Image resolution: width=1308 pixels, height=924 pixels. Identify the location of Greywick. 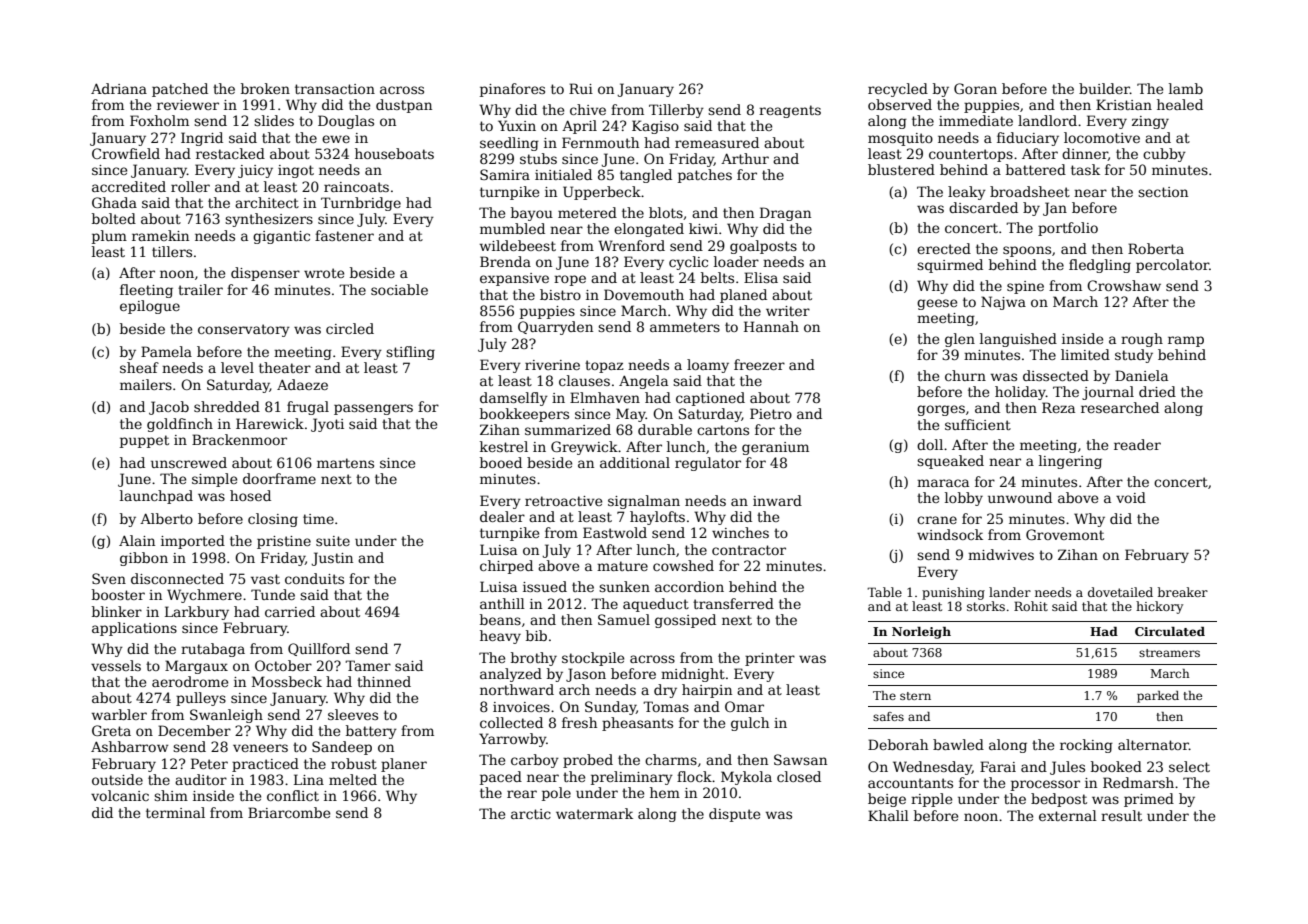
(584, 448).
